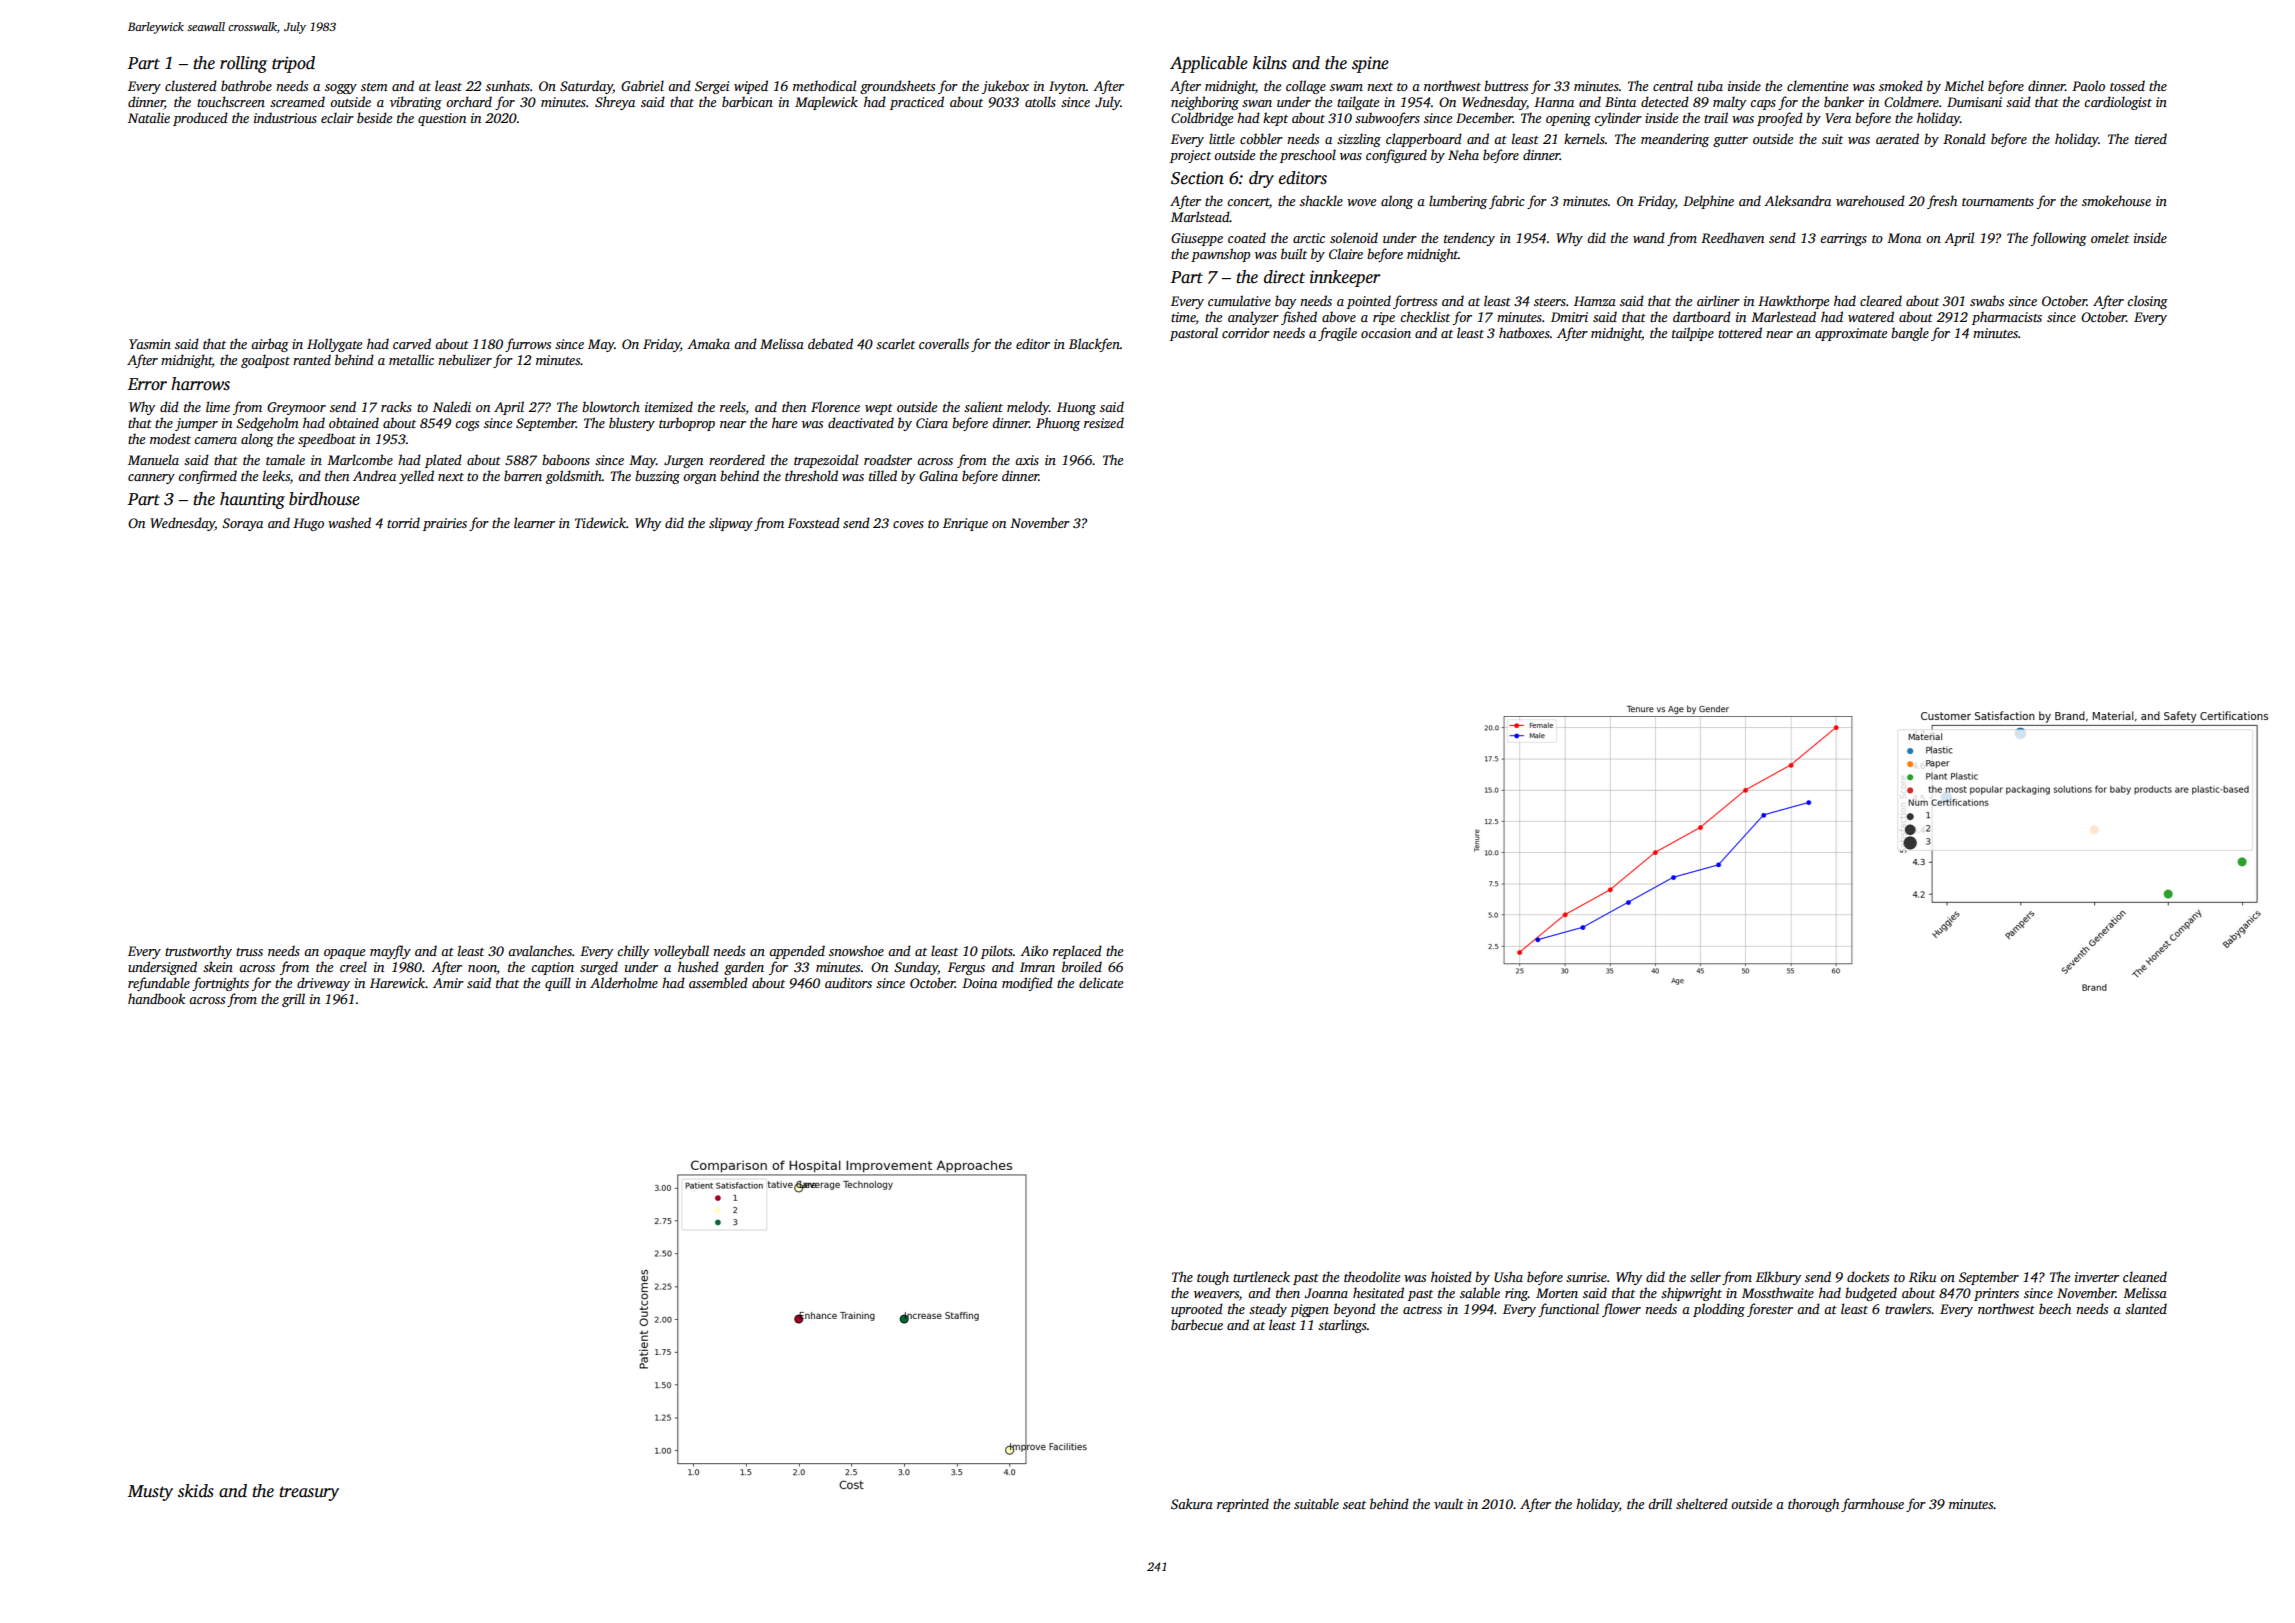 The width and height of the page is (2295, 1623). What do you see at coordinates (1101, 982) in the page?
I see `delicate` at bounding box center [1101, 982].
